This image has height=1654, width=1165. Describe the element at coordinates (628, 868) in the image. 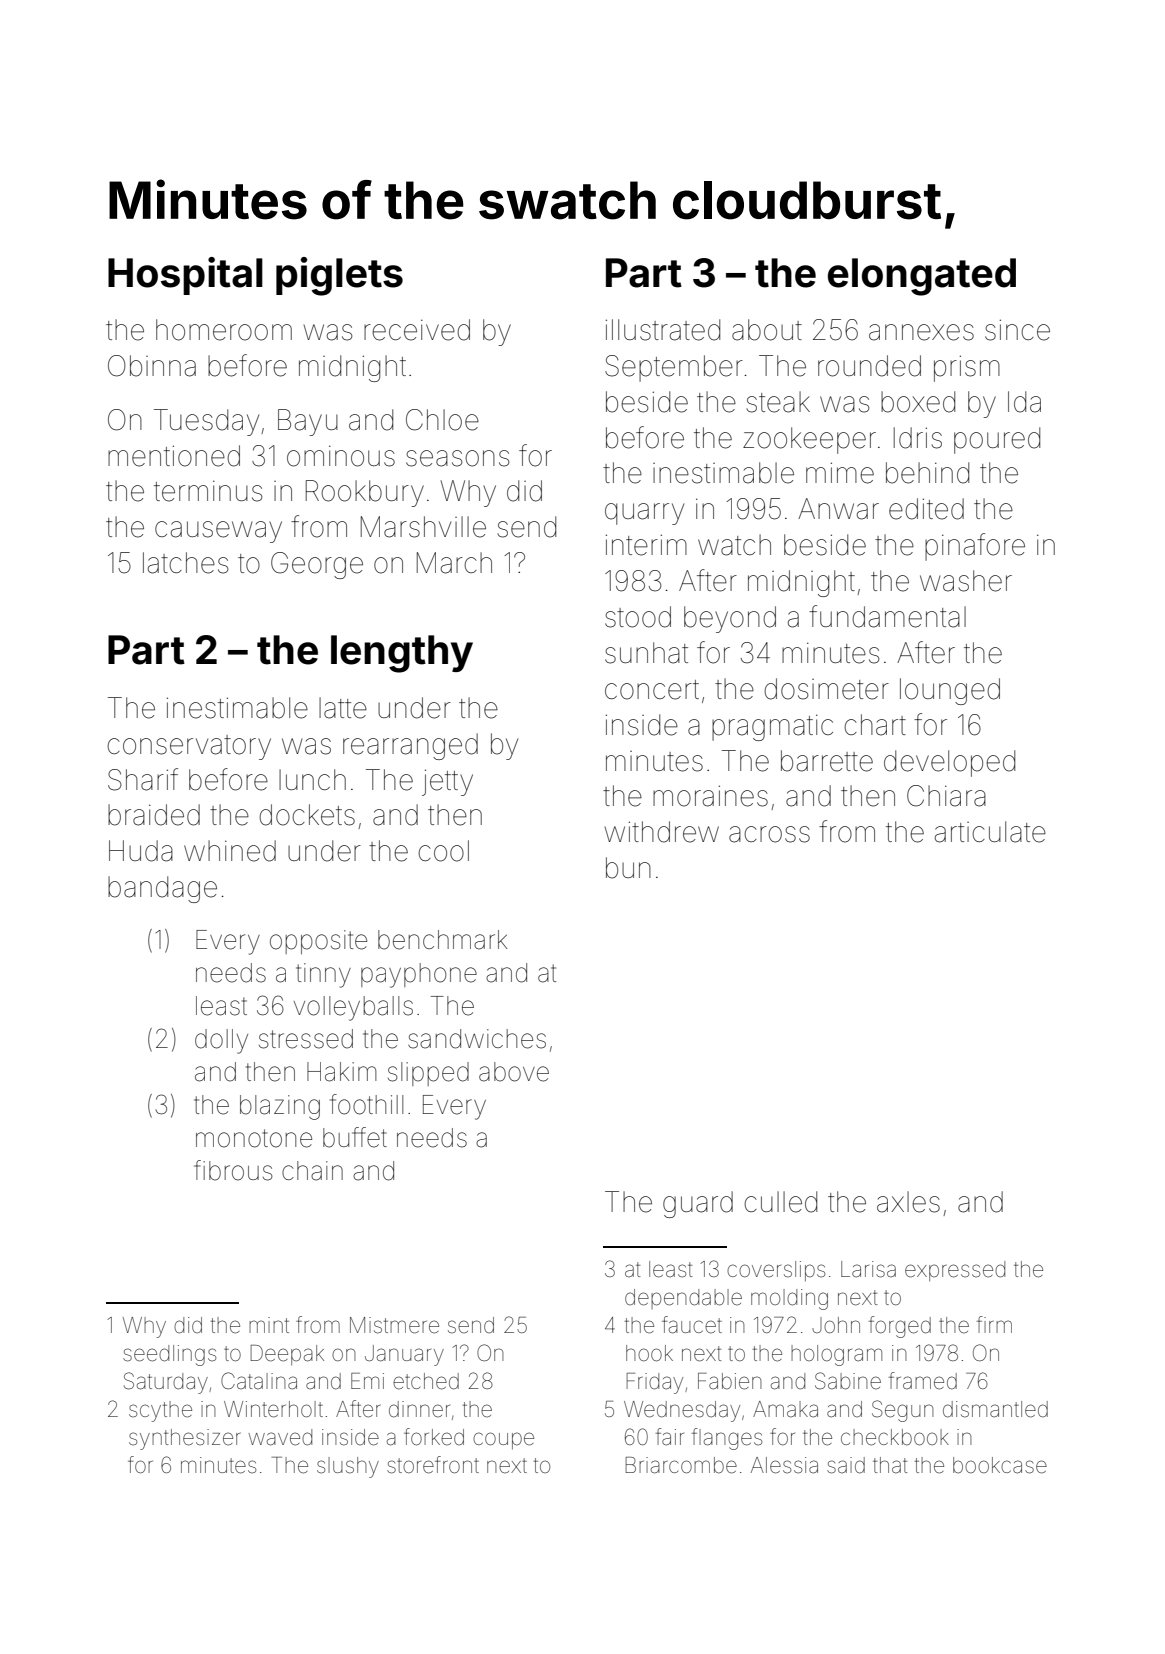

I see `bun` at that location.
